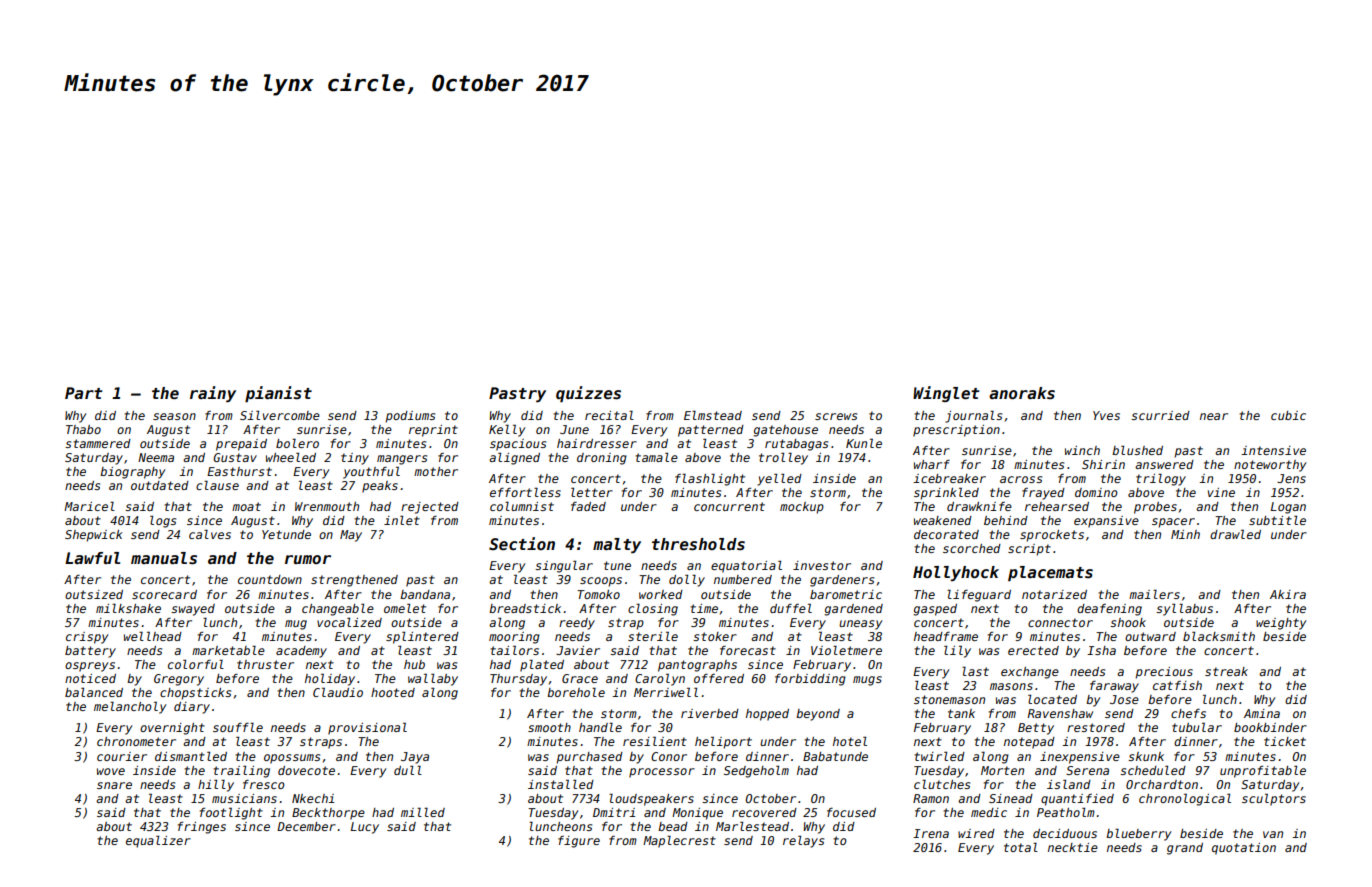 This screenshot has width=1372, height=887. I want to click on gardened, so click(853, 610).
